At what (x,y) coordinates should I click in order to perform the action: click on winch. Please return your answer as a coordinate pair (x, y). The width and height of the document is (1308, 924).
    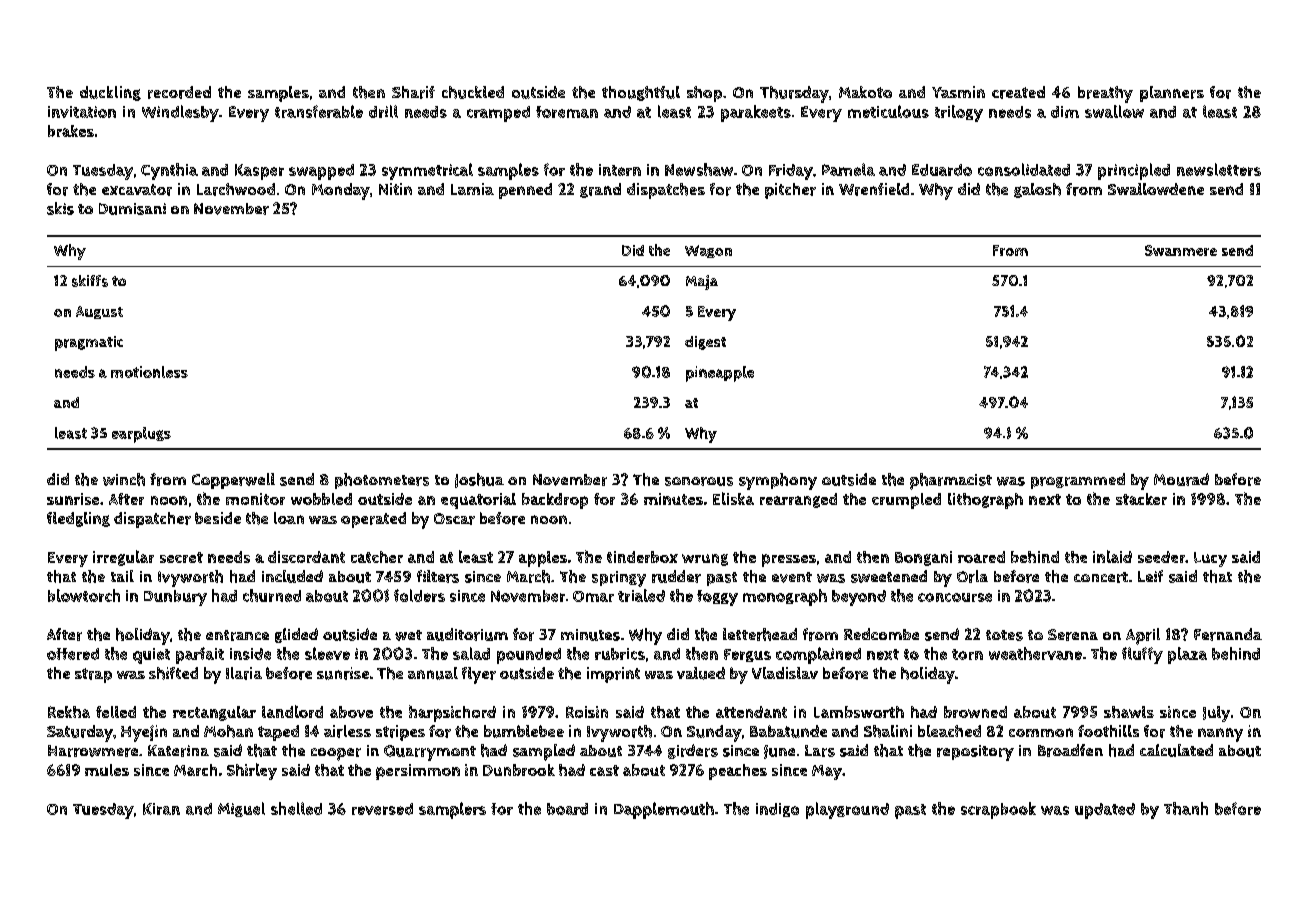
    Looking at the image, I should click on (124, 479).
